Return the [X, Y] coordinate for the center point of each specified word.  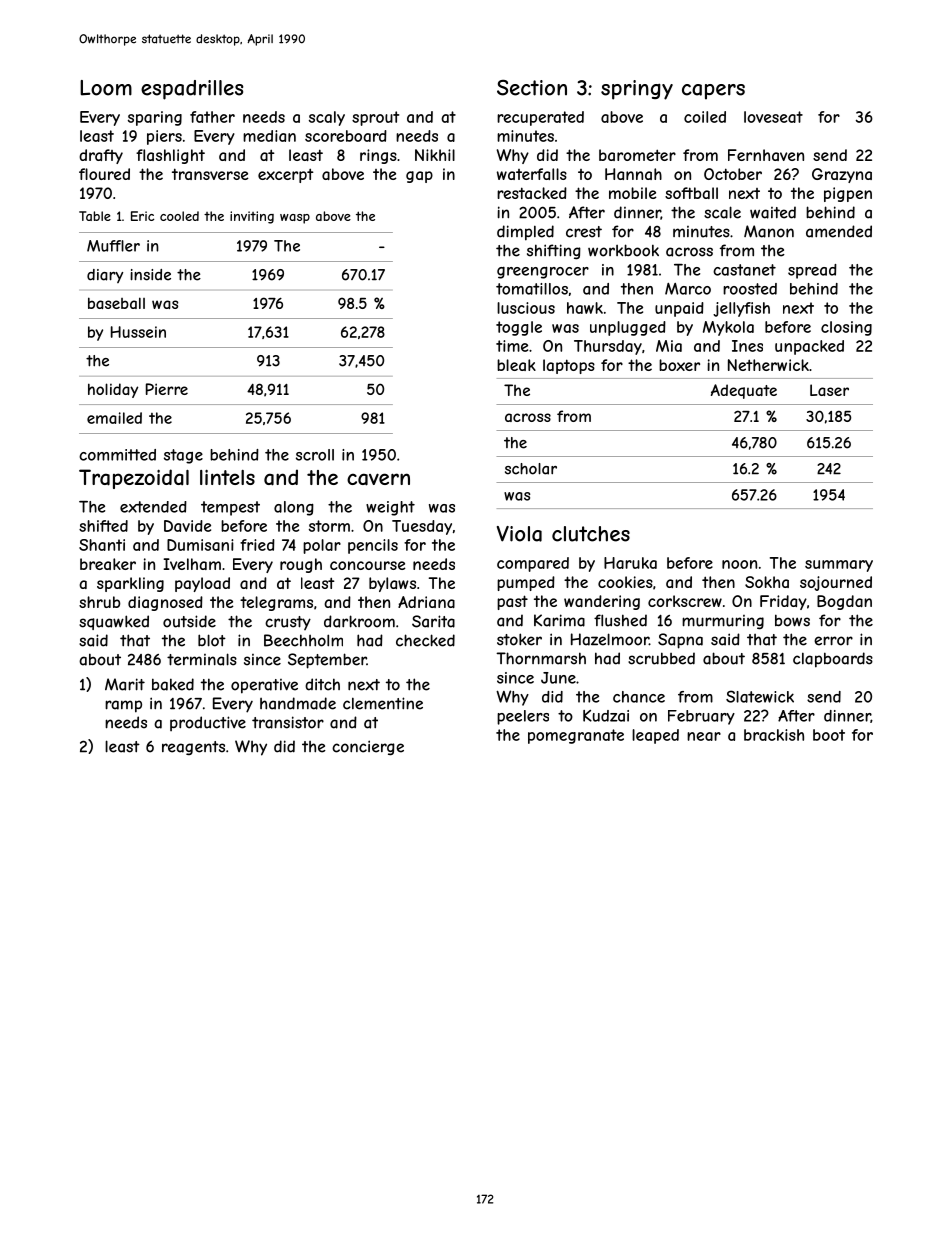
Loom [106, 88]
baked [173, 684]
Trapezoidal [134, 479]
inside [150, 275]
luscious [526, 308]
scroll [315, 455]
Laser [829, 390]
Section [532, 88]
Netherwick [768, 365]
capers [713, 92]
